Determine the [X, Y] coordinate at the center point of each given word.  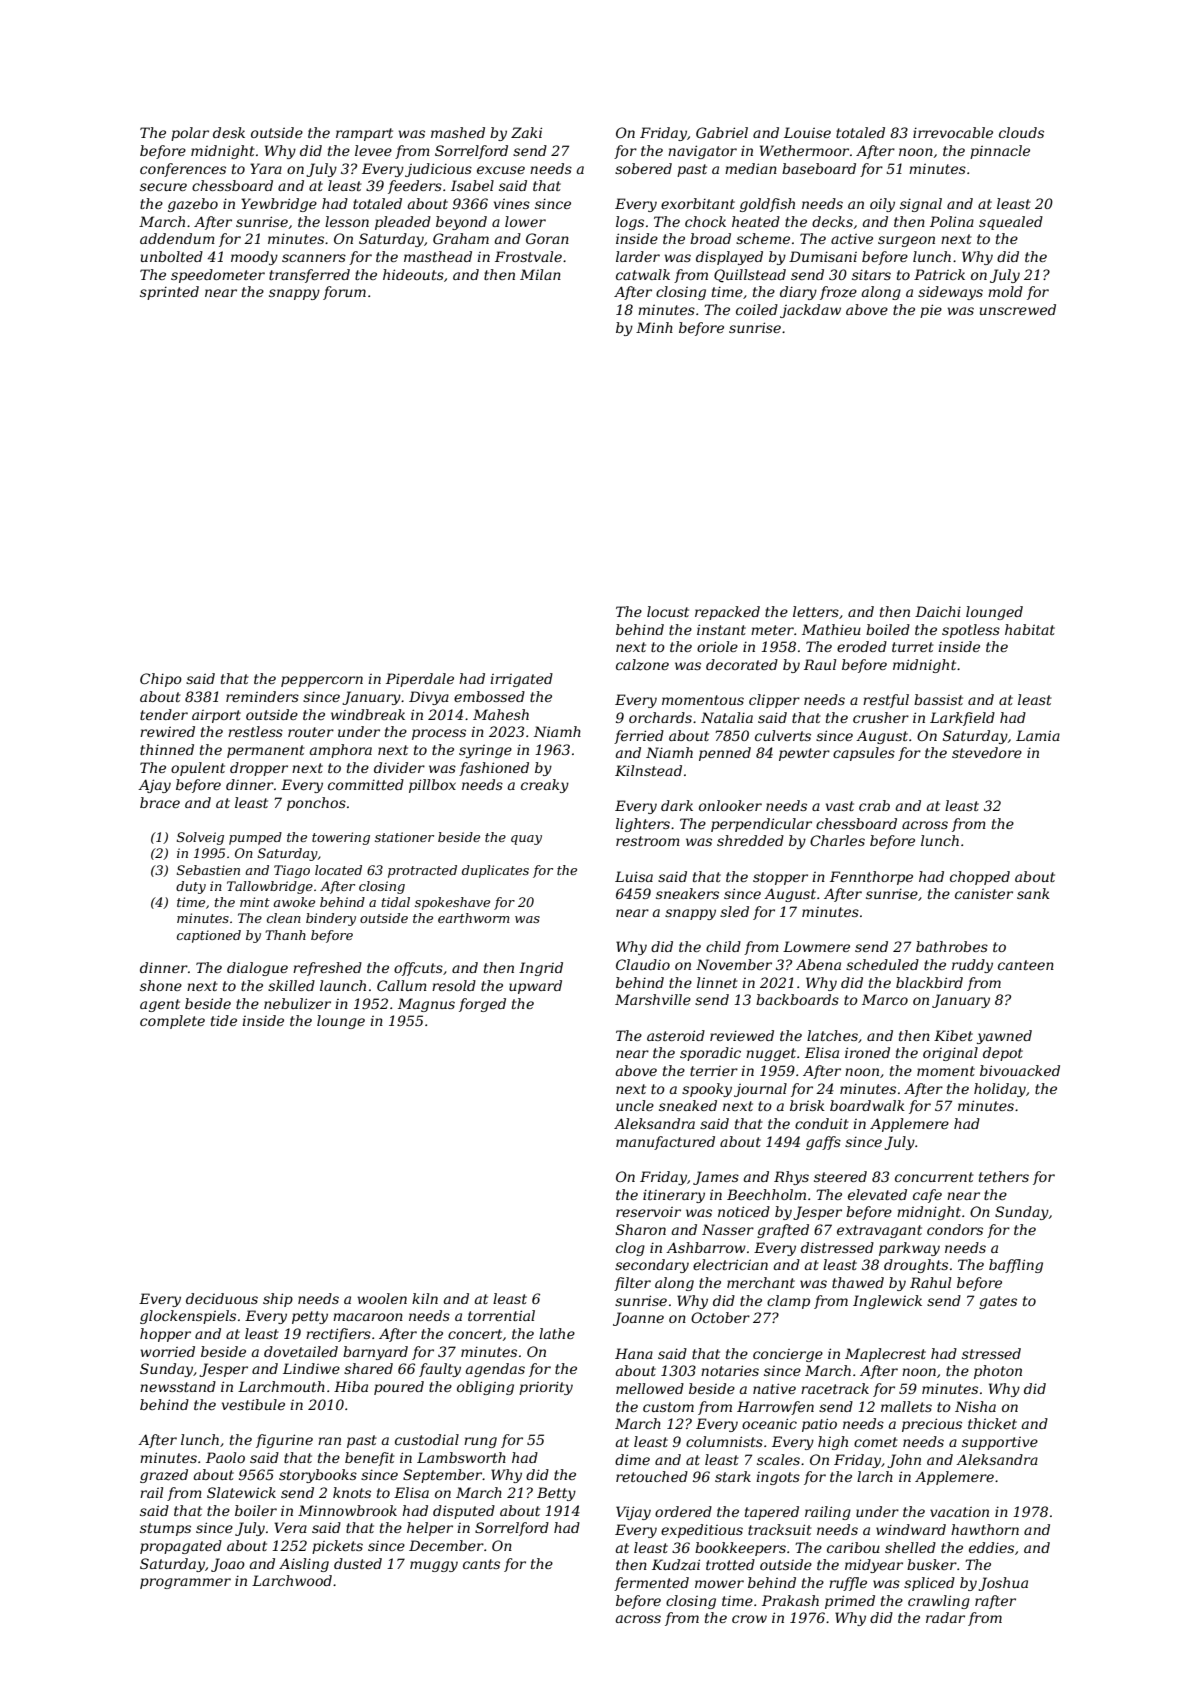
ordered [683, 1511]
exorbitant [698, 203]
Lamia [1038, 735]
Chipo [161, 680]
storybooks [318, 1476]
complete [172, 1022]
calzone [642, 665]
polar [190, 134]
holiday [1000, 1090]
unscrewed [1018, 309]
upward [535, 987]
